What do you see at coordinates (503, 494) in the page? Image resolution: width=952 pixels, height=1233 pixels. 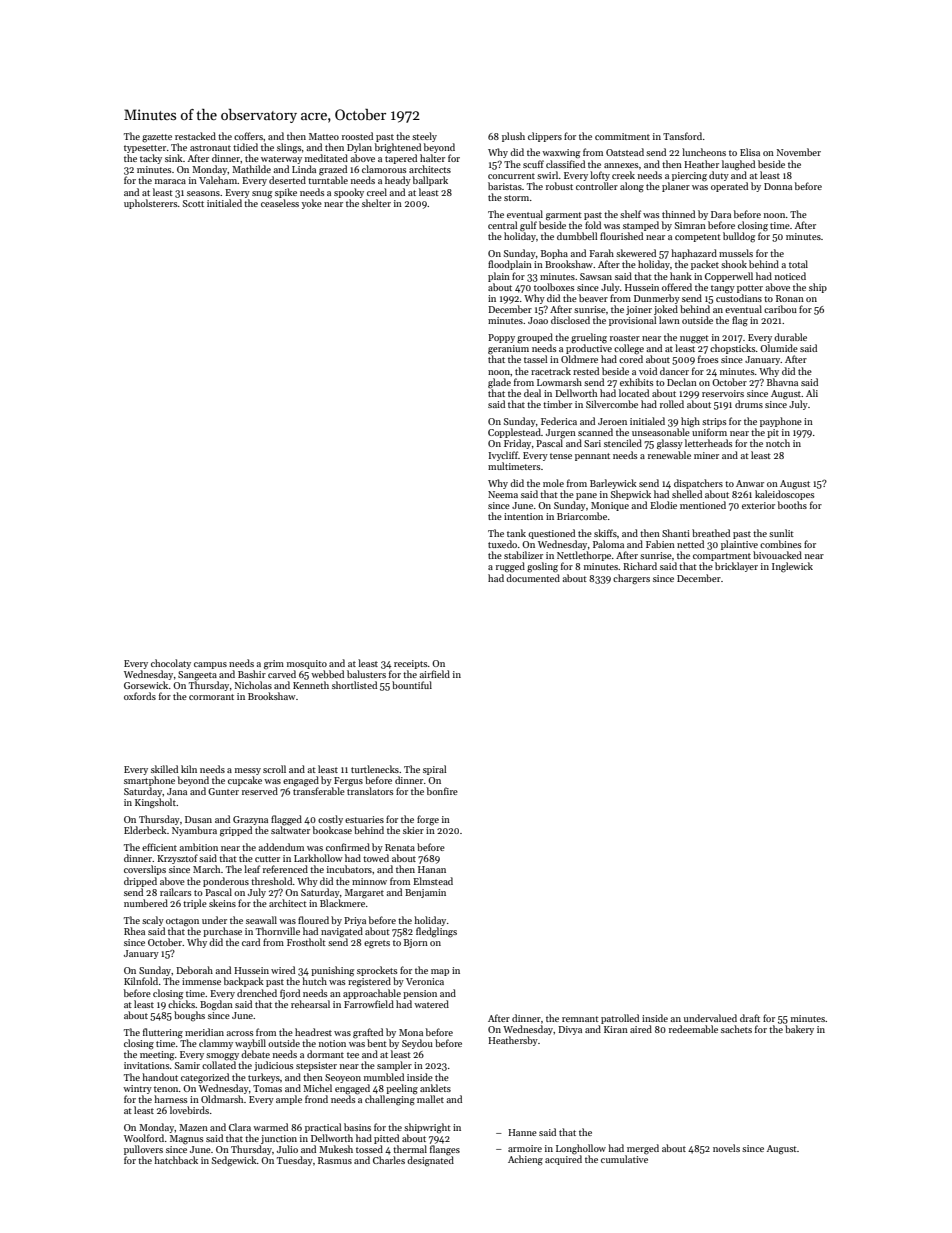 I see `Neema` at bounding box center [503, 494].
